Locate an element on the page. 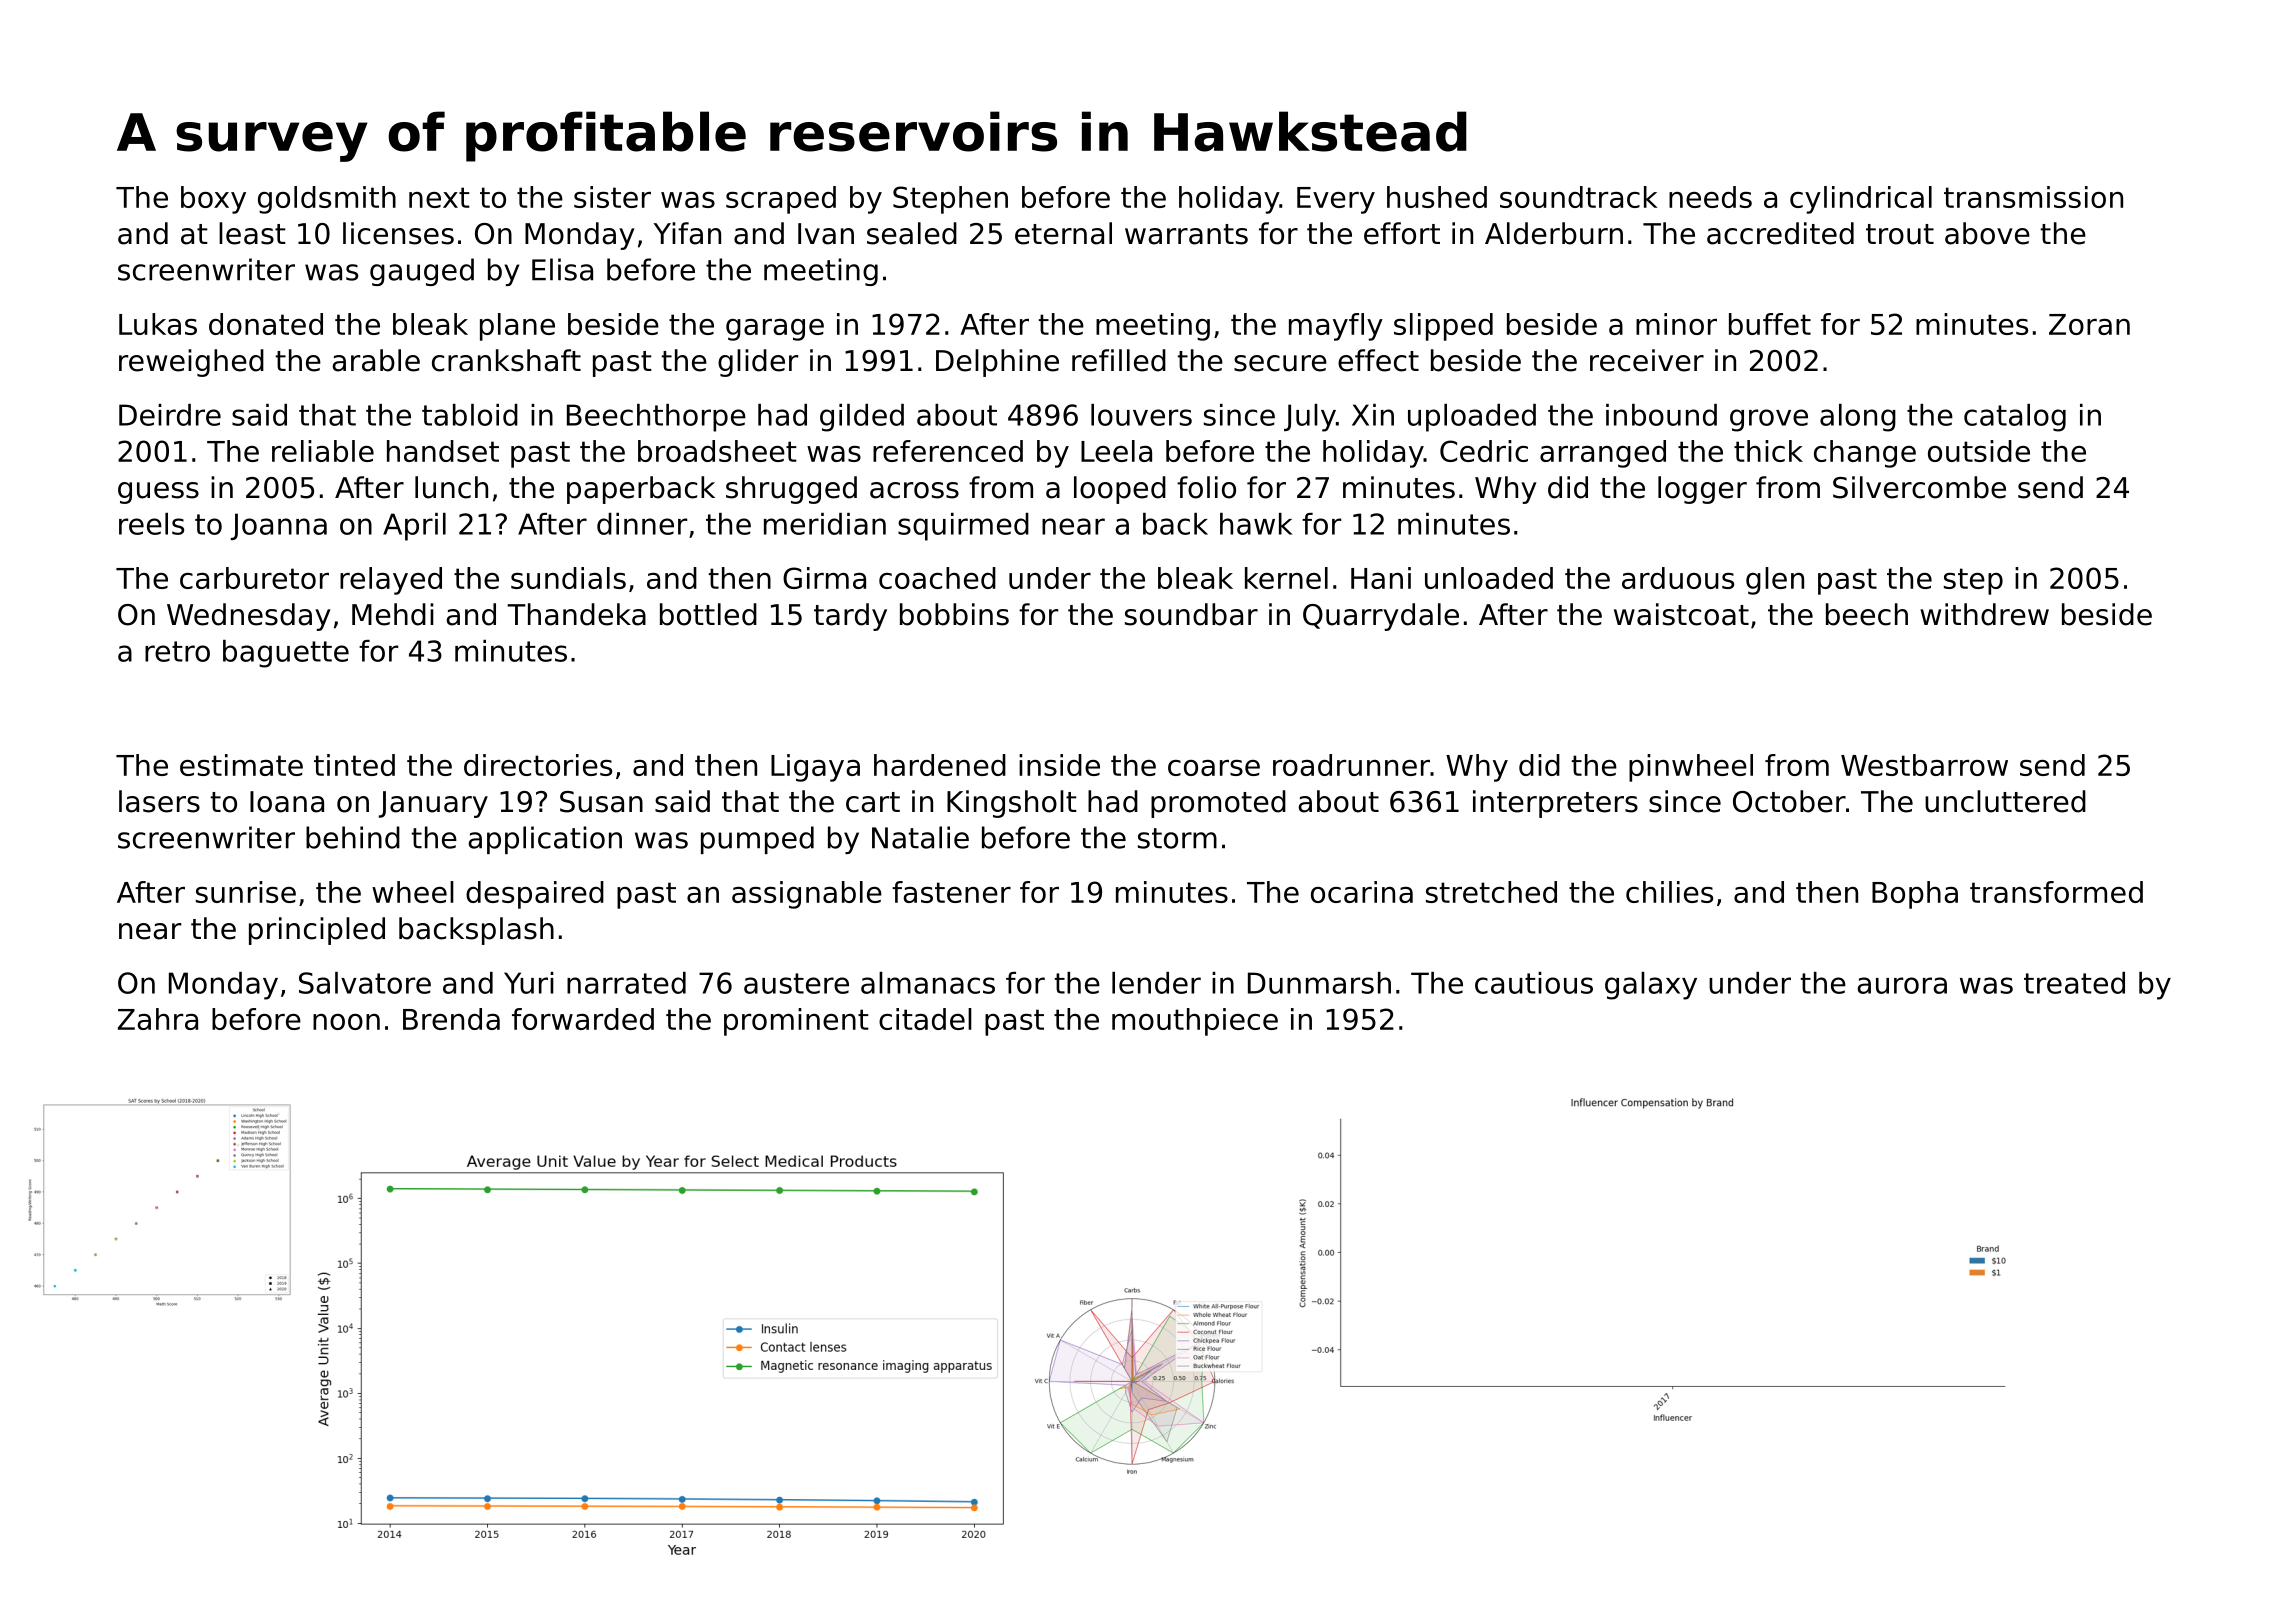 The height and width of the image is (1620, 2292). directories is located at coordinates (538, 765).
